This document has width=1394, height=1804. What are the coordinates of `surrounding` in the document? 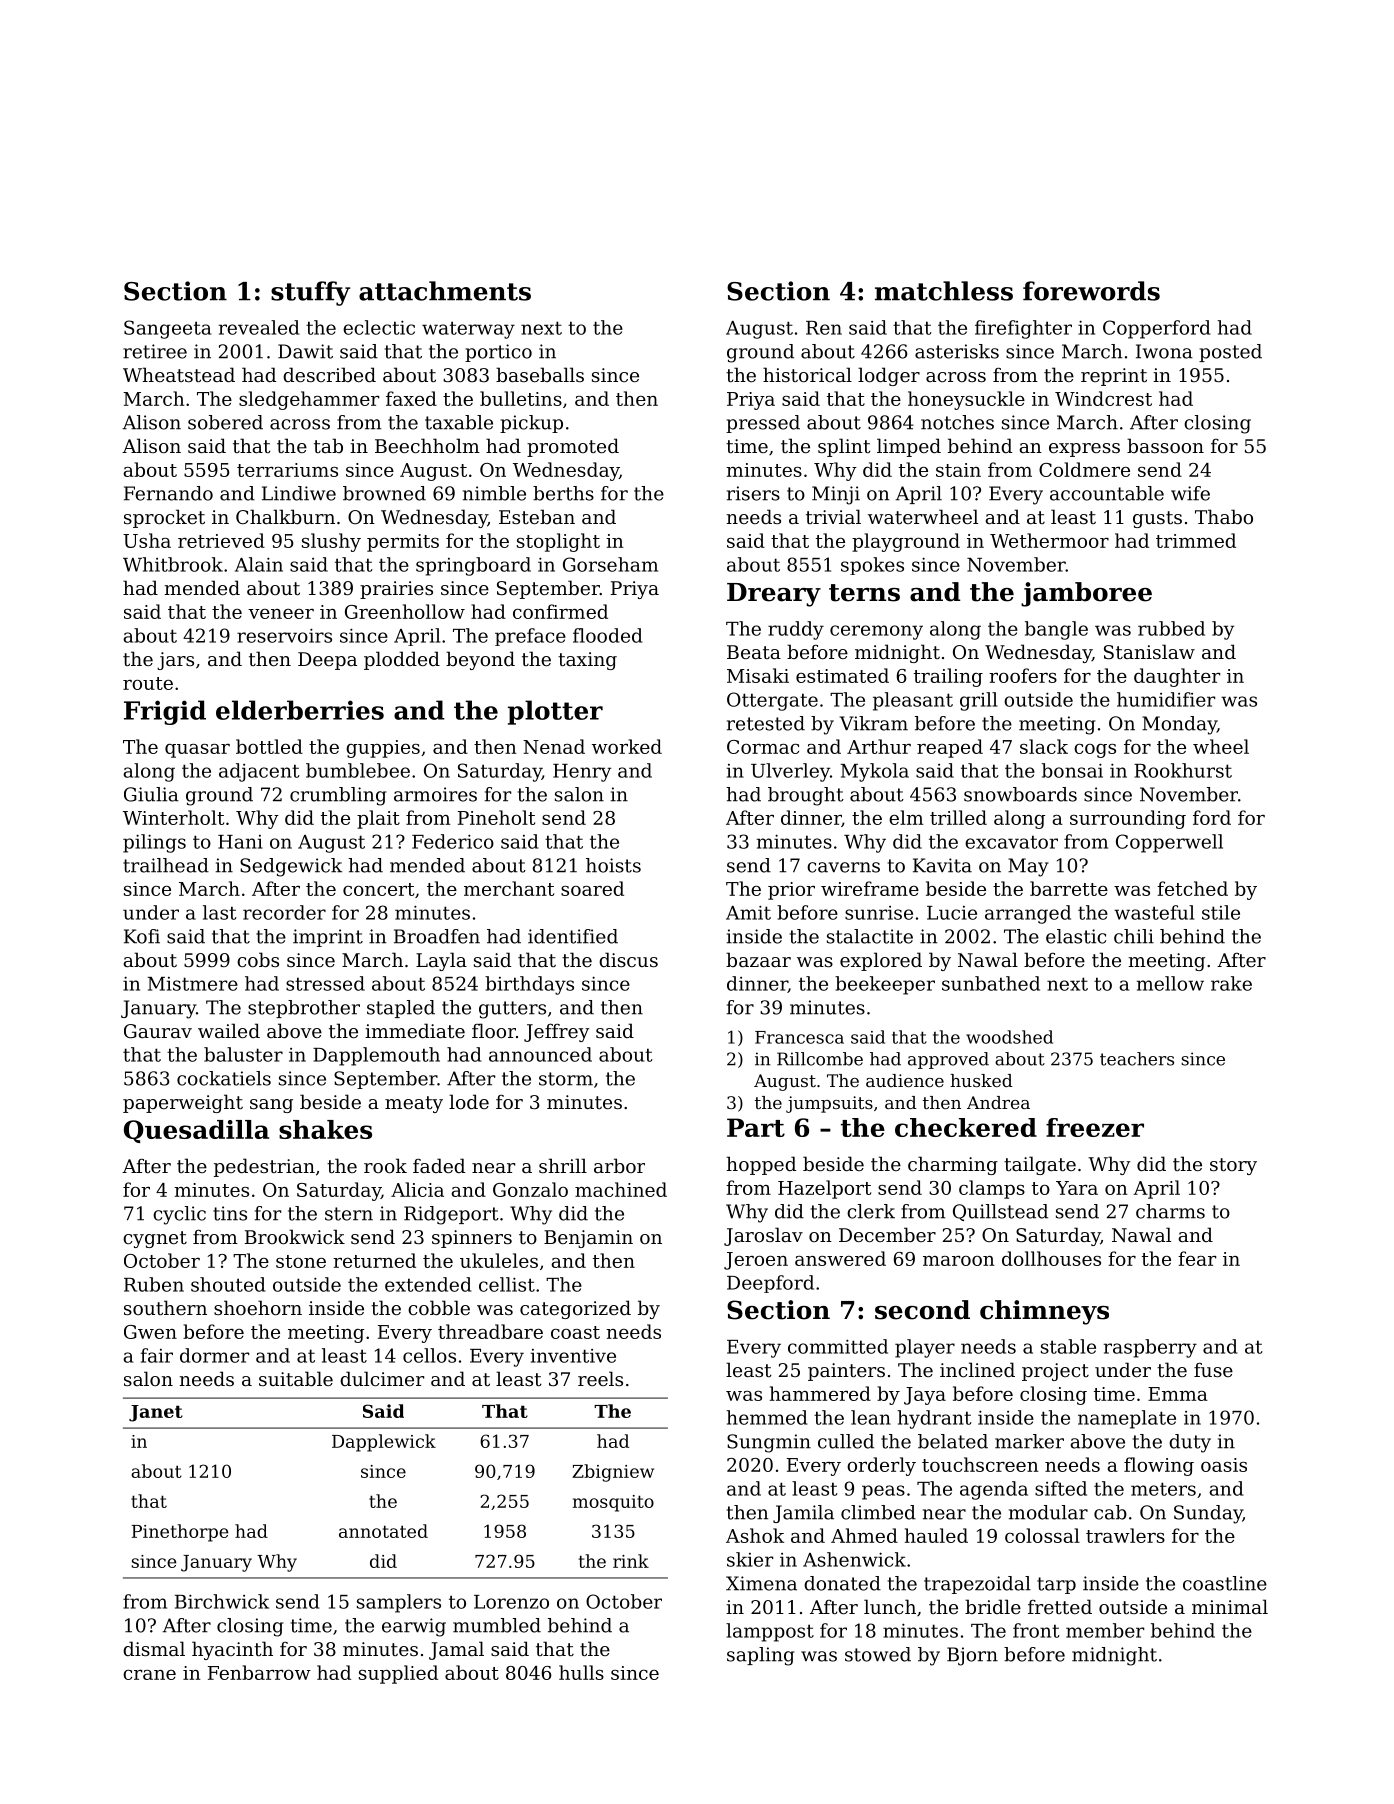 It's located at (1128, 819).
